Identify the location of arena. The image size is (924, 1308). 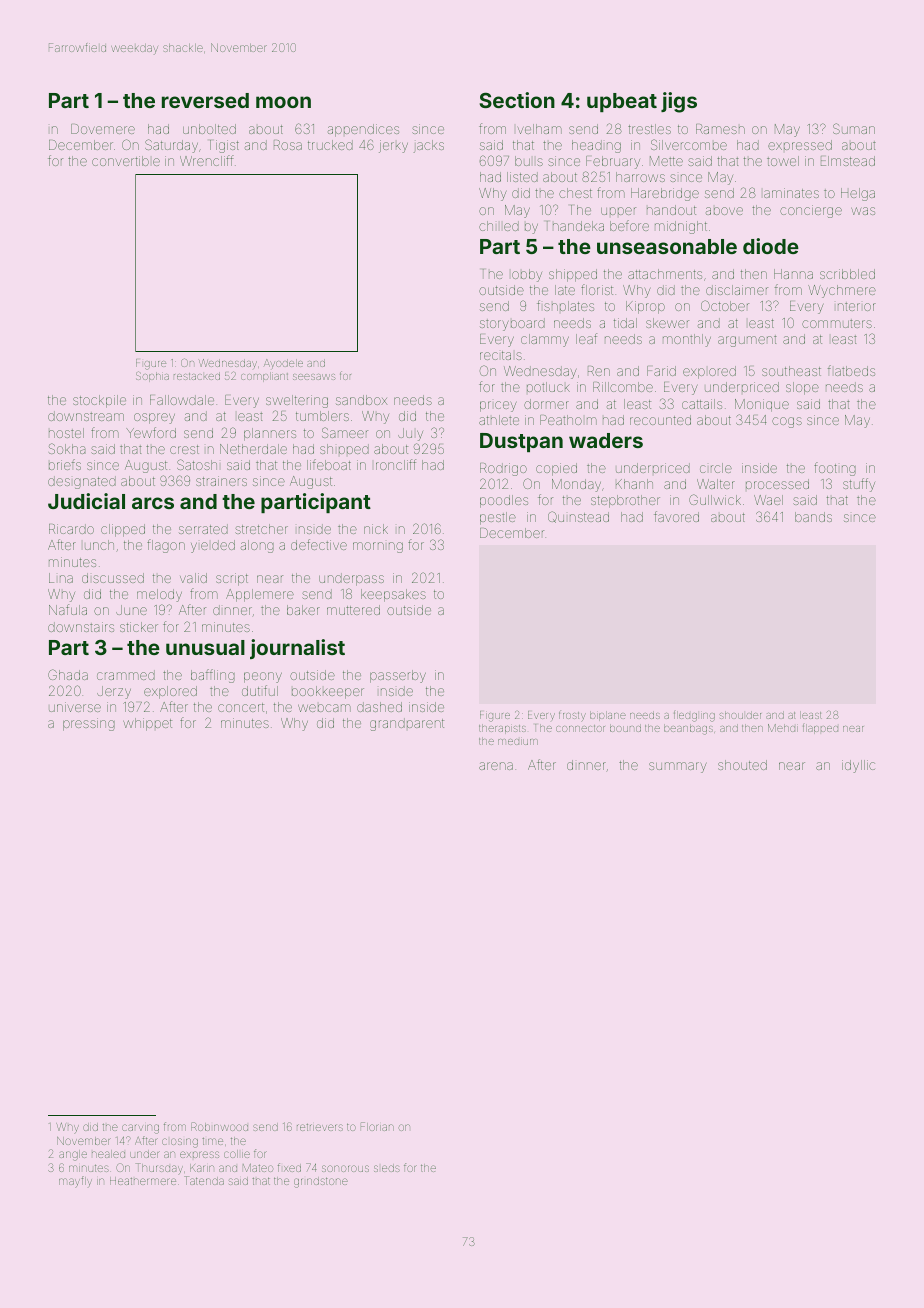
(496, 766).
